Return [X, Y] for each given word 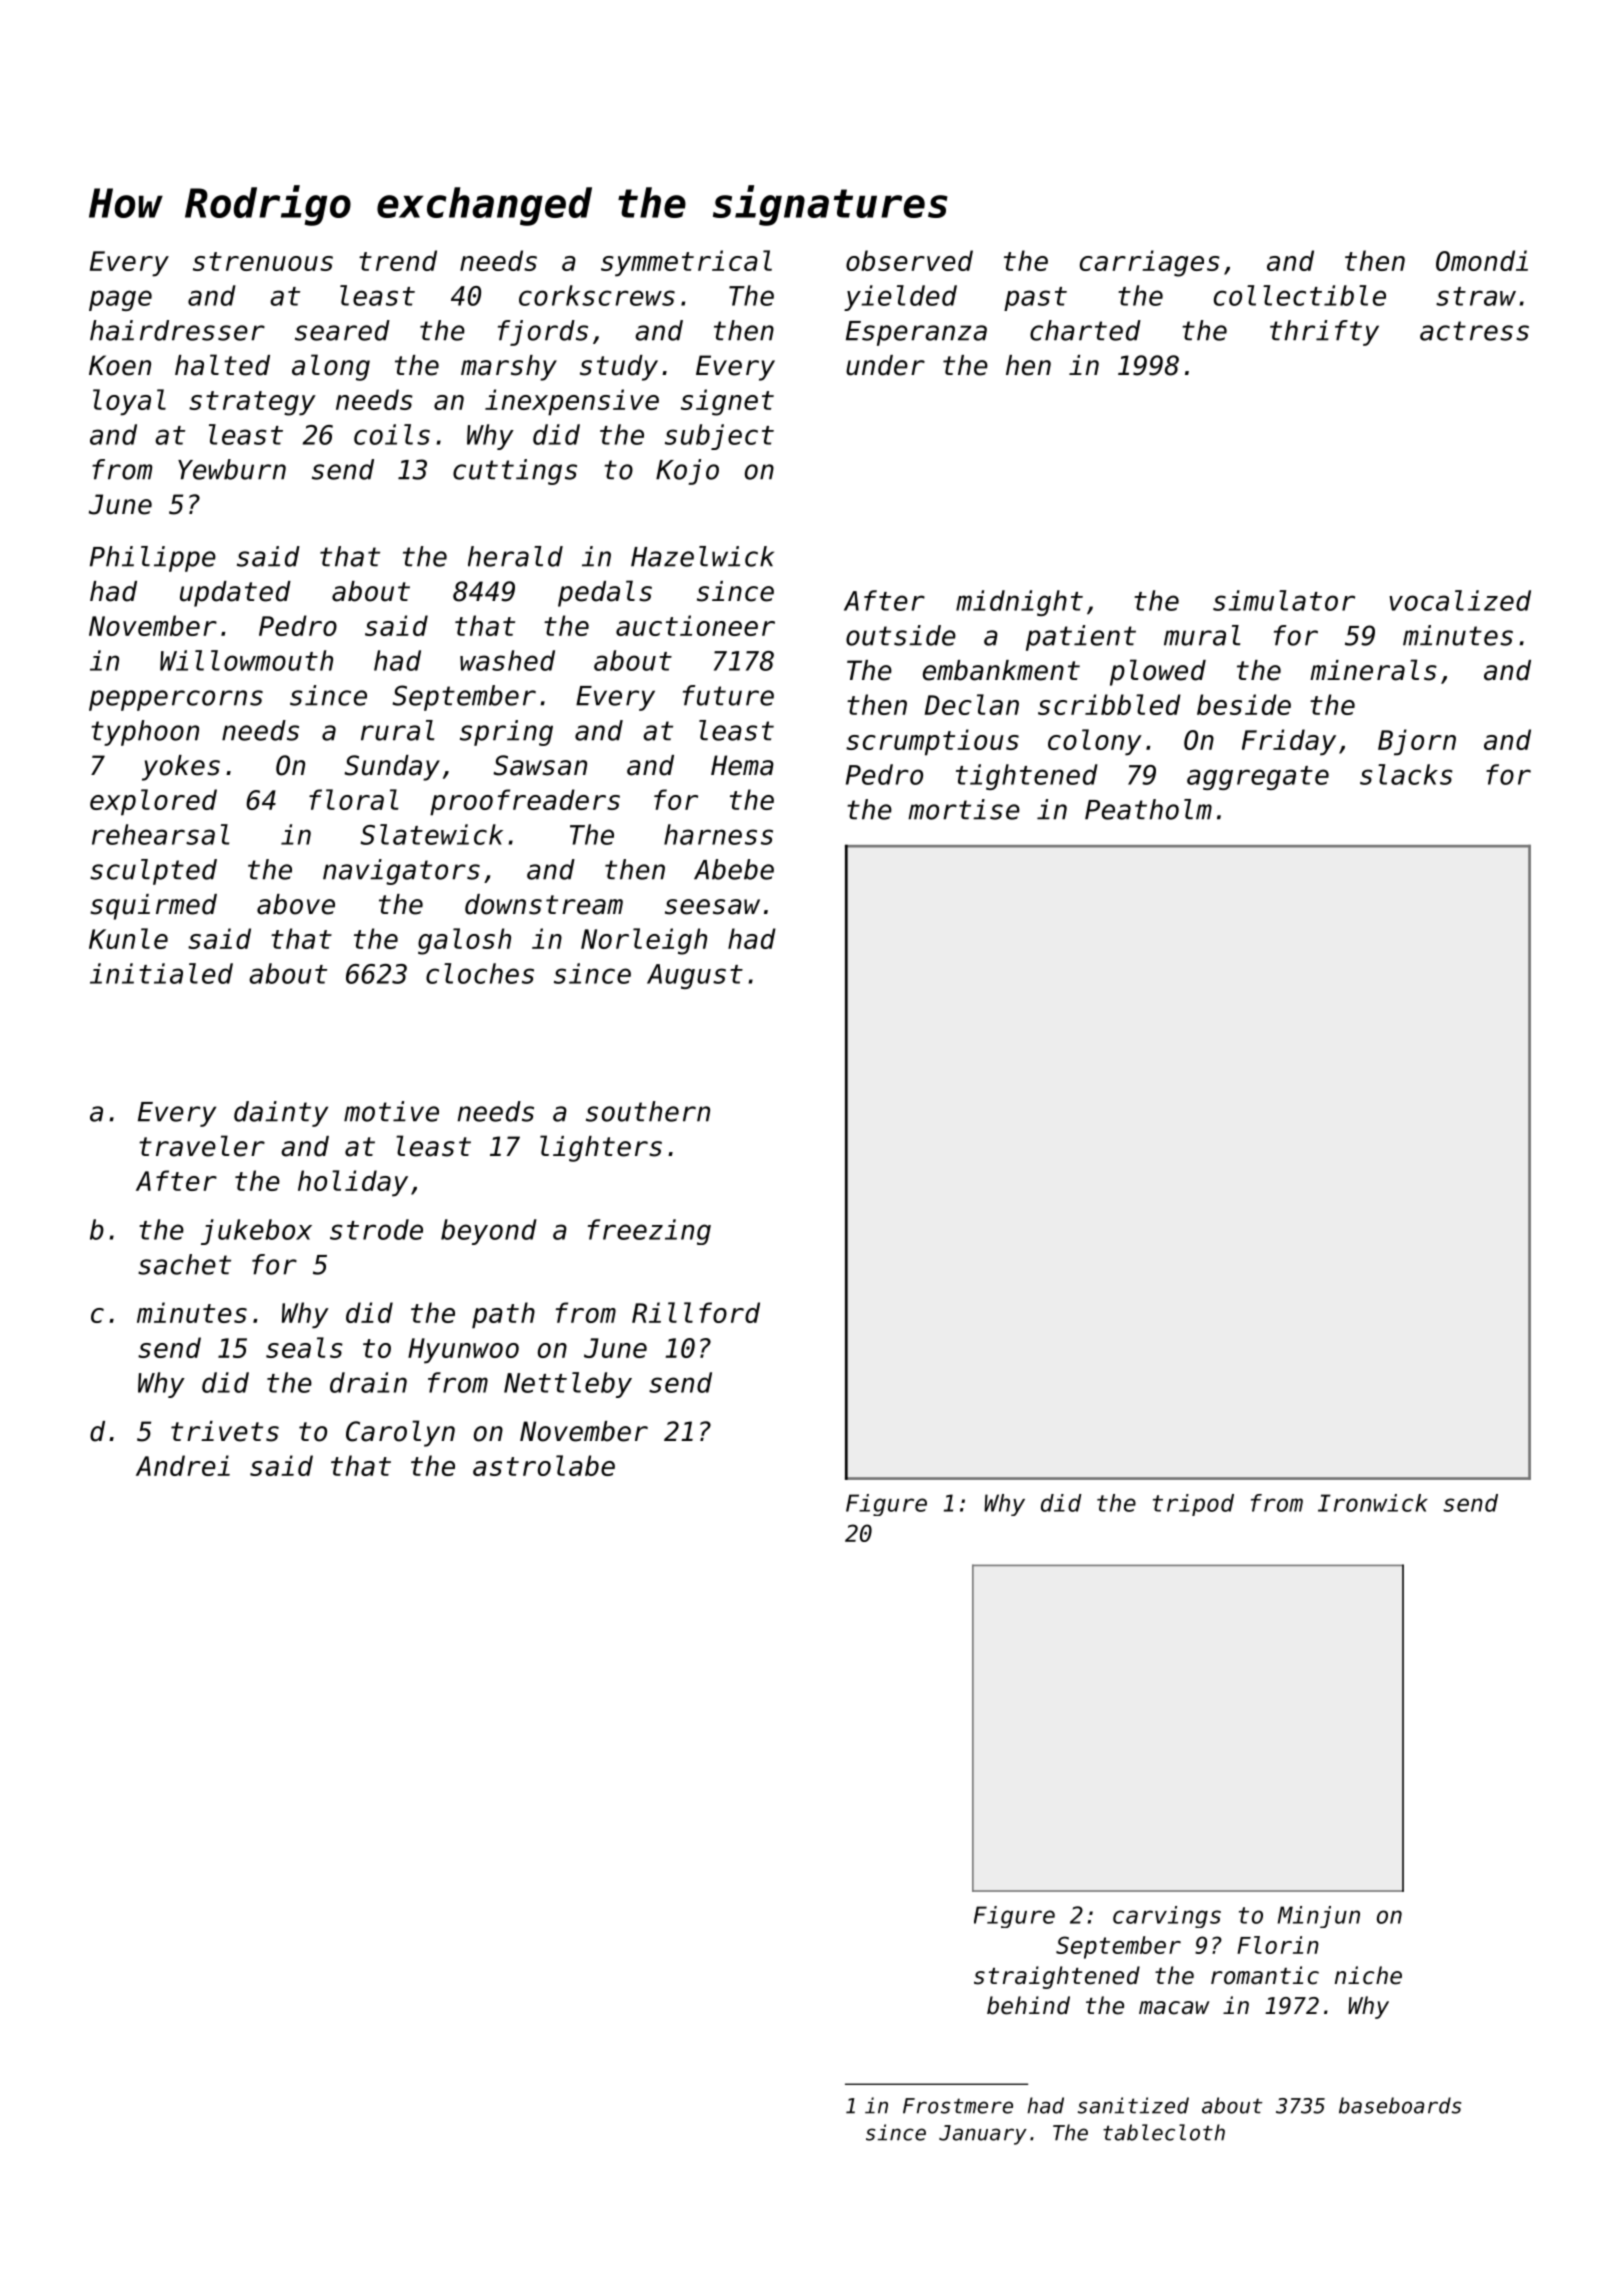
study [619, 368]
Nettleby [568, 1385]
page [120, 300]
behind [1028, 2005]
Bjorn [1417, 742]
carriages [1150, 263]
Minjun [1319, 1917]
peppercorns [176, 700]
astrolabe [544, 1465]
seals [304, 1347]
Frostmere [958, 2106]
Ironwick [1373, 1503]
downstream [544, 904]
